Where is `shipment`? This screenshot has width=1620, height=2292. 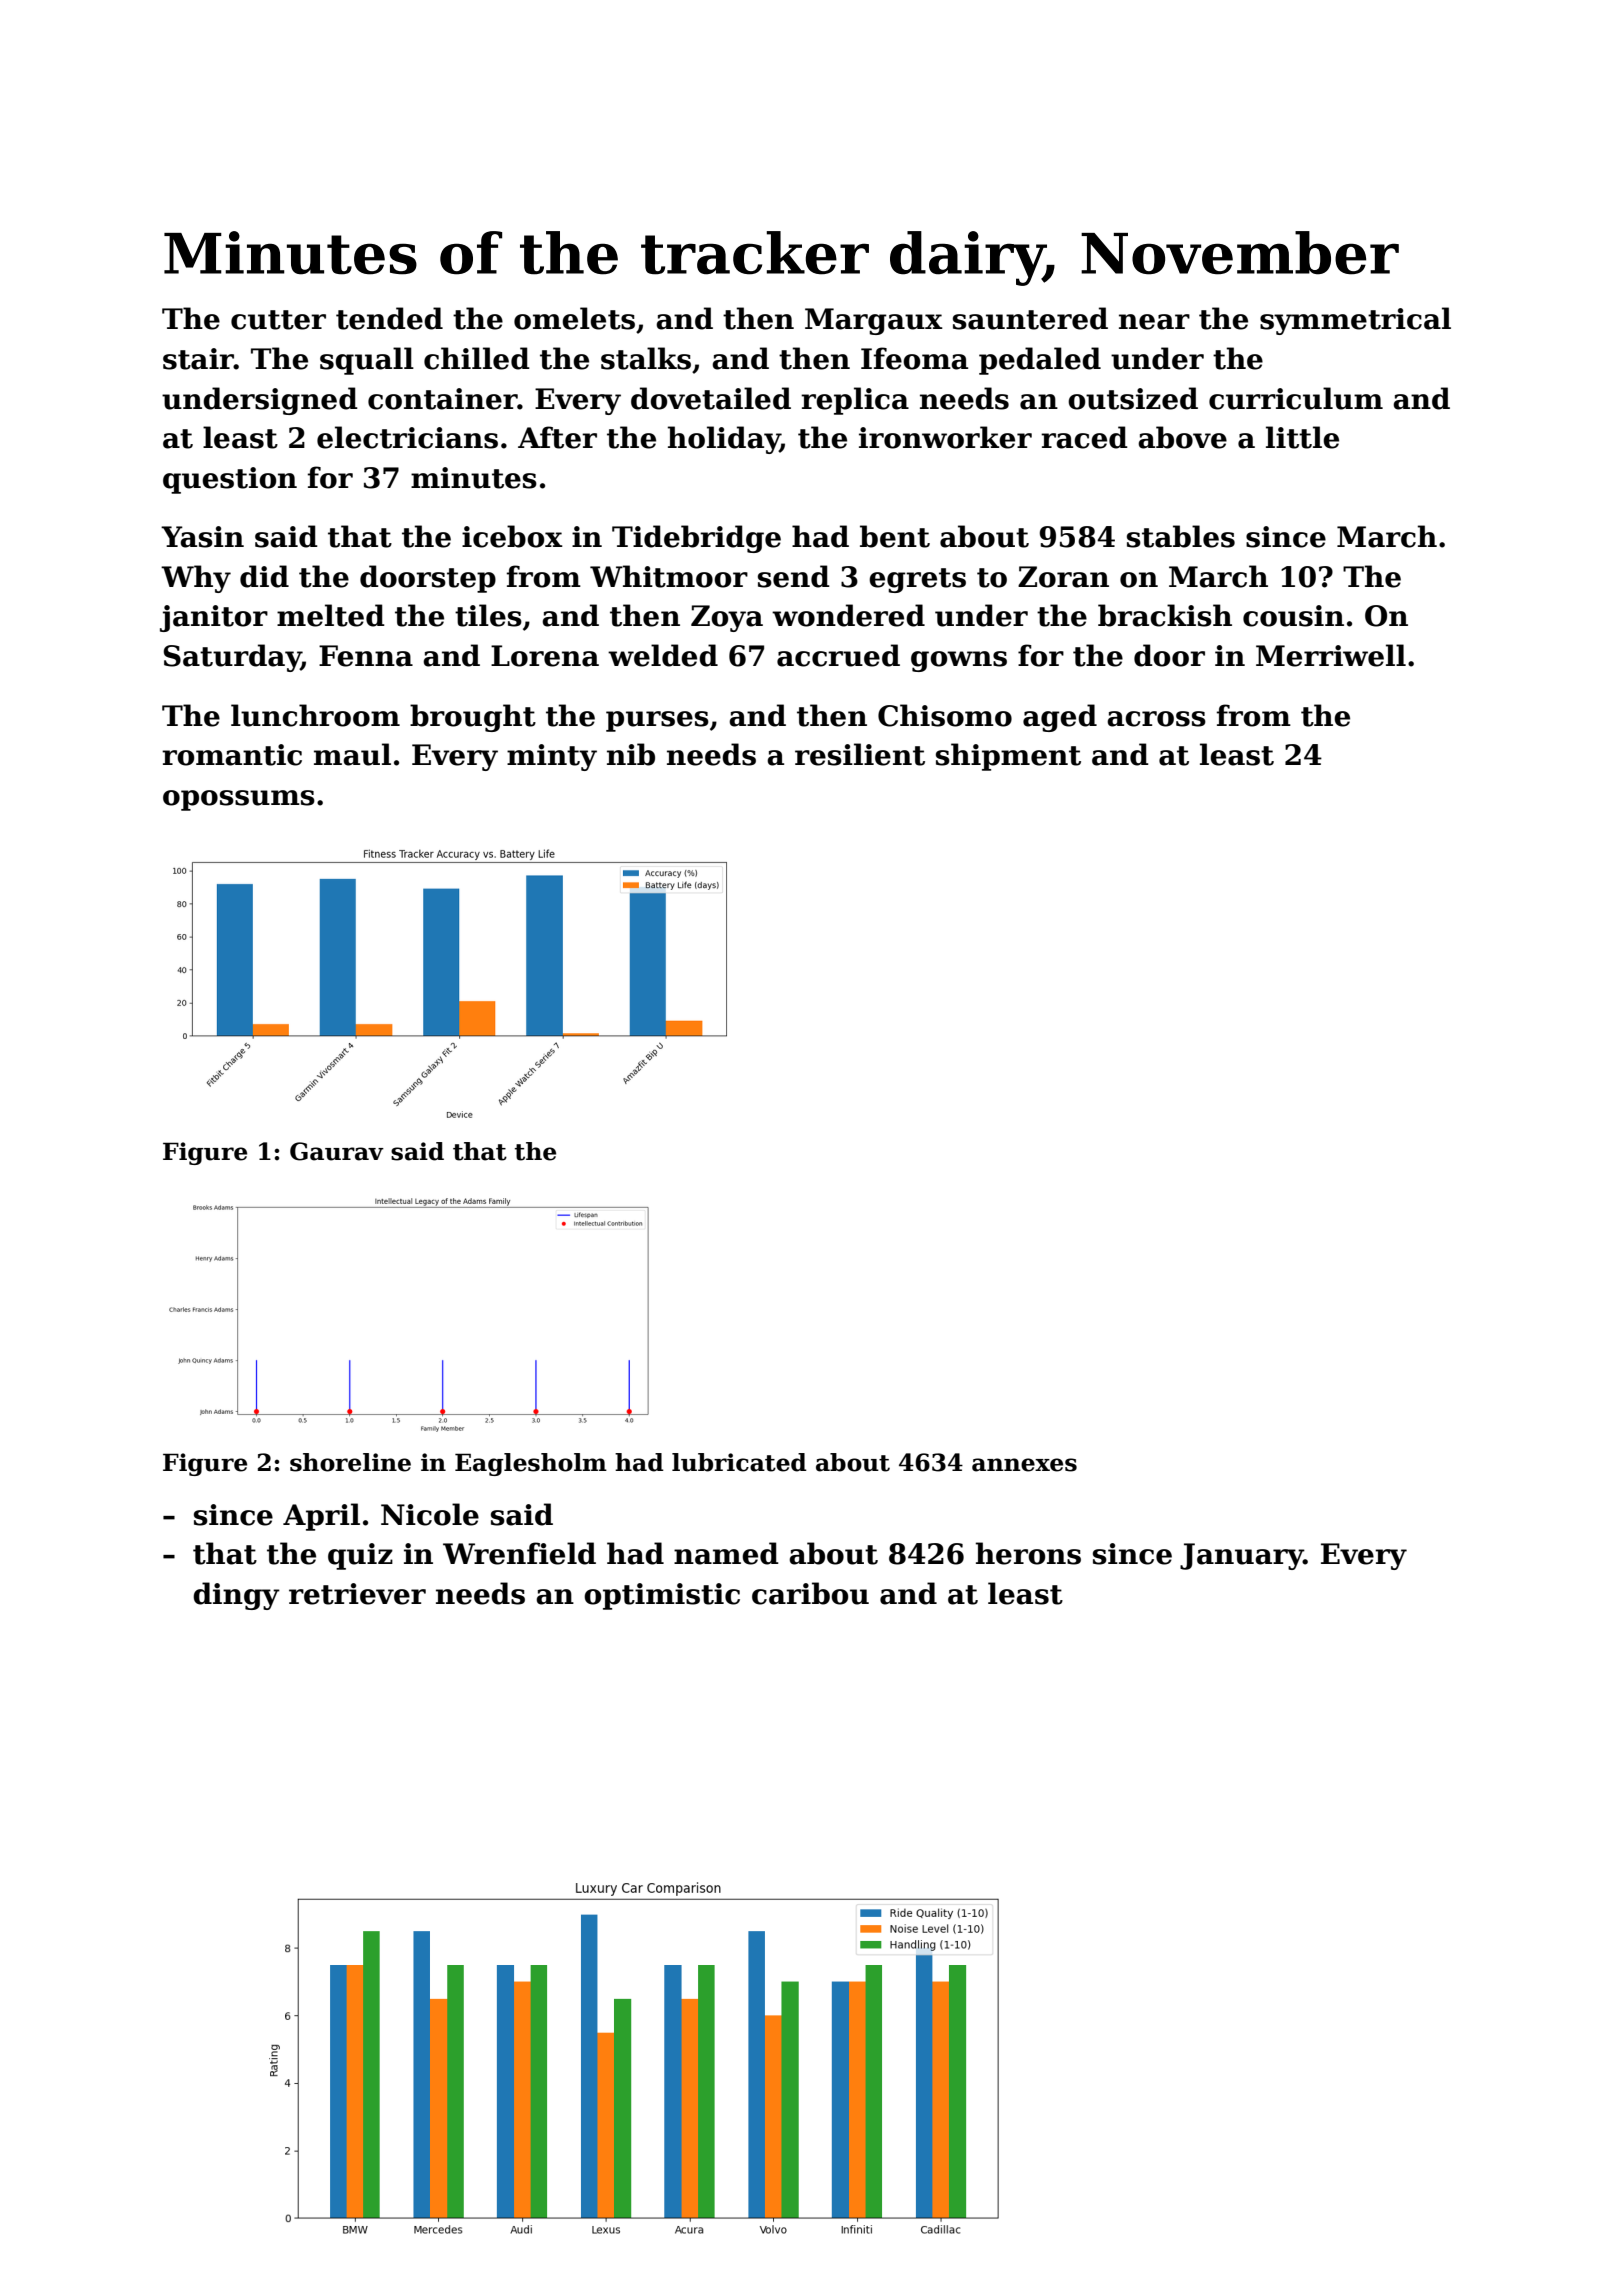 shipment is located at coordinates (1008, 757).
